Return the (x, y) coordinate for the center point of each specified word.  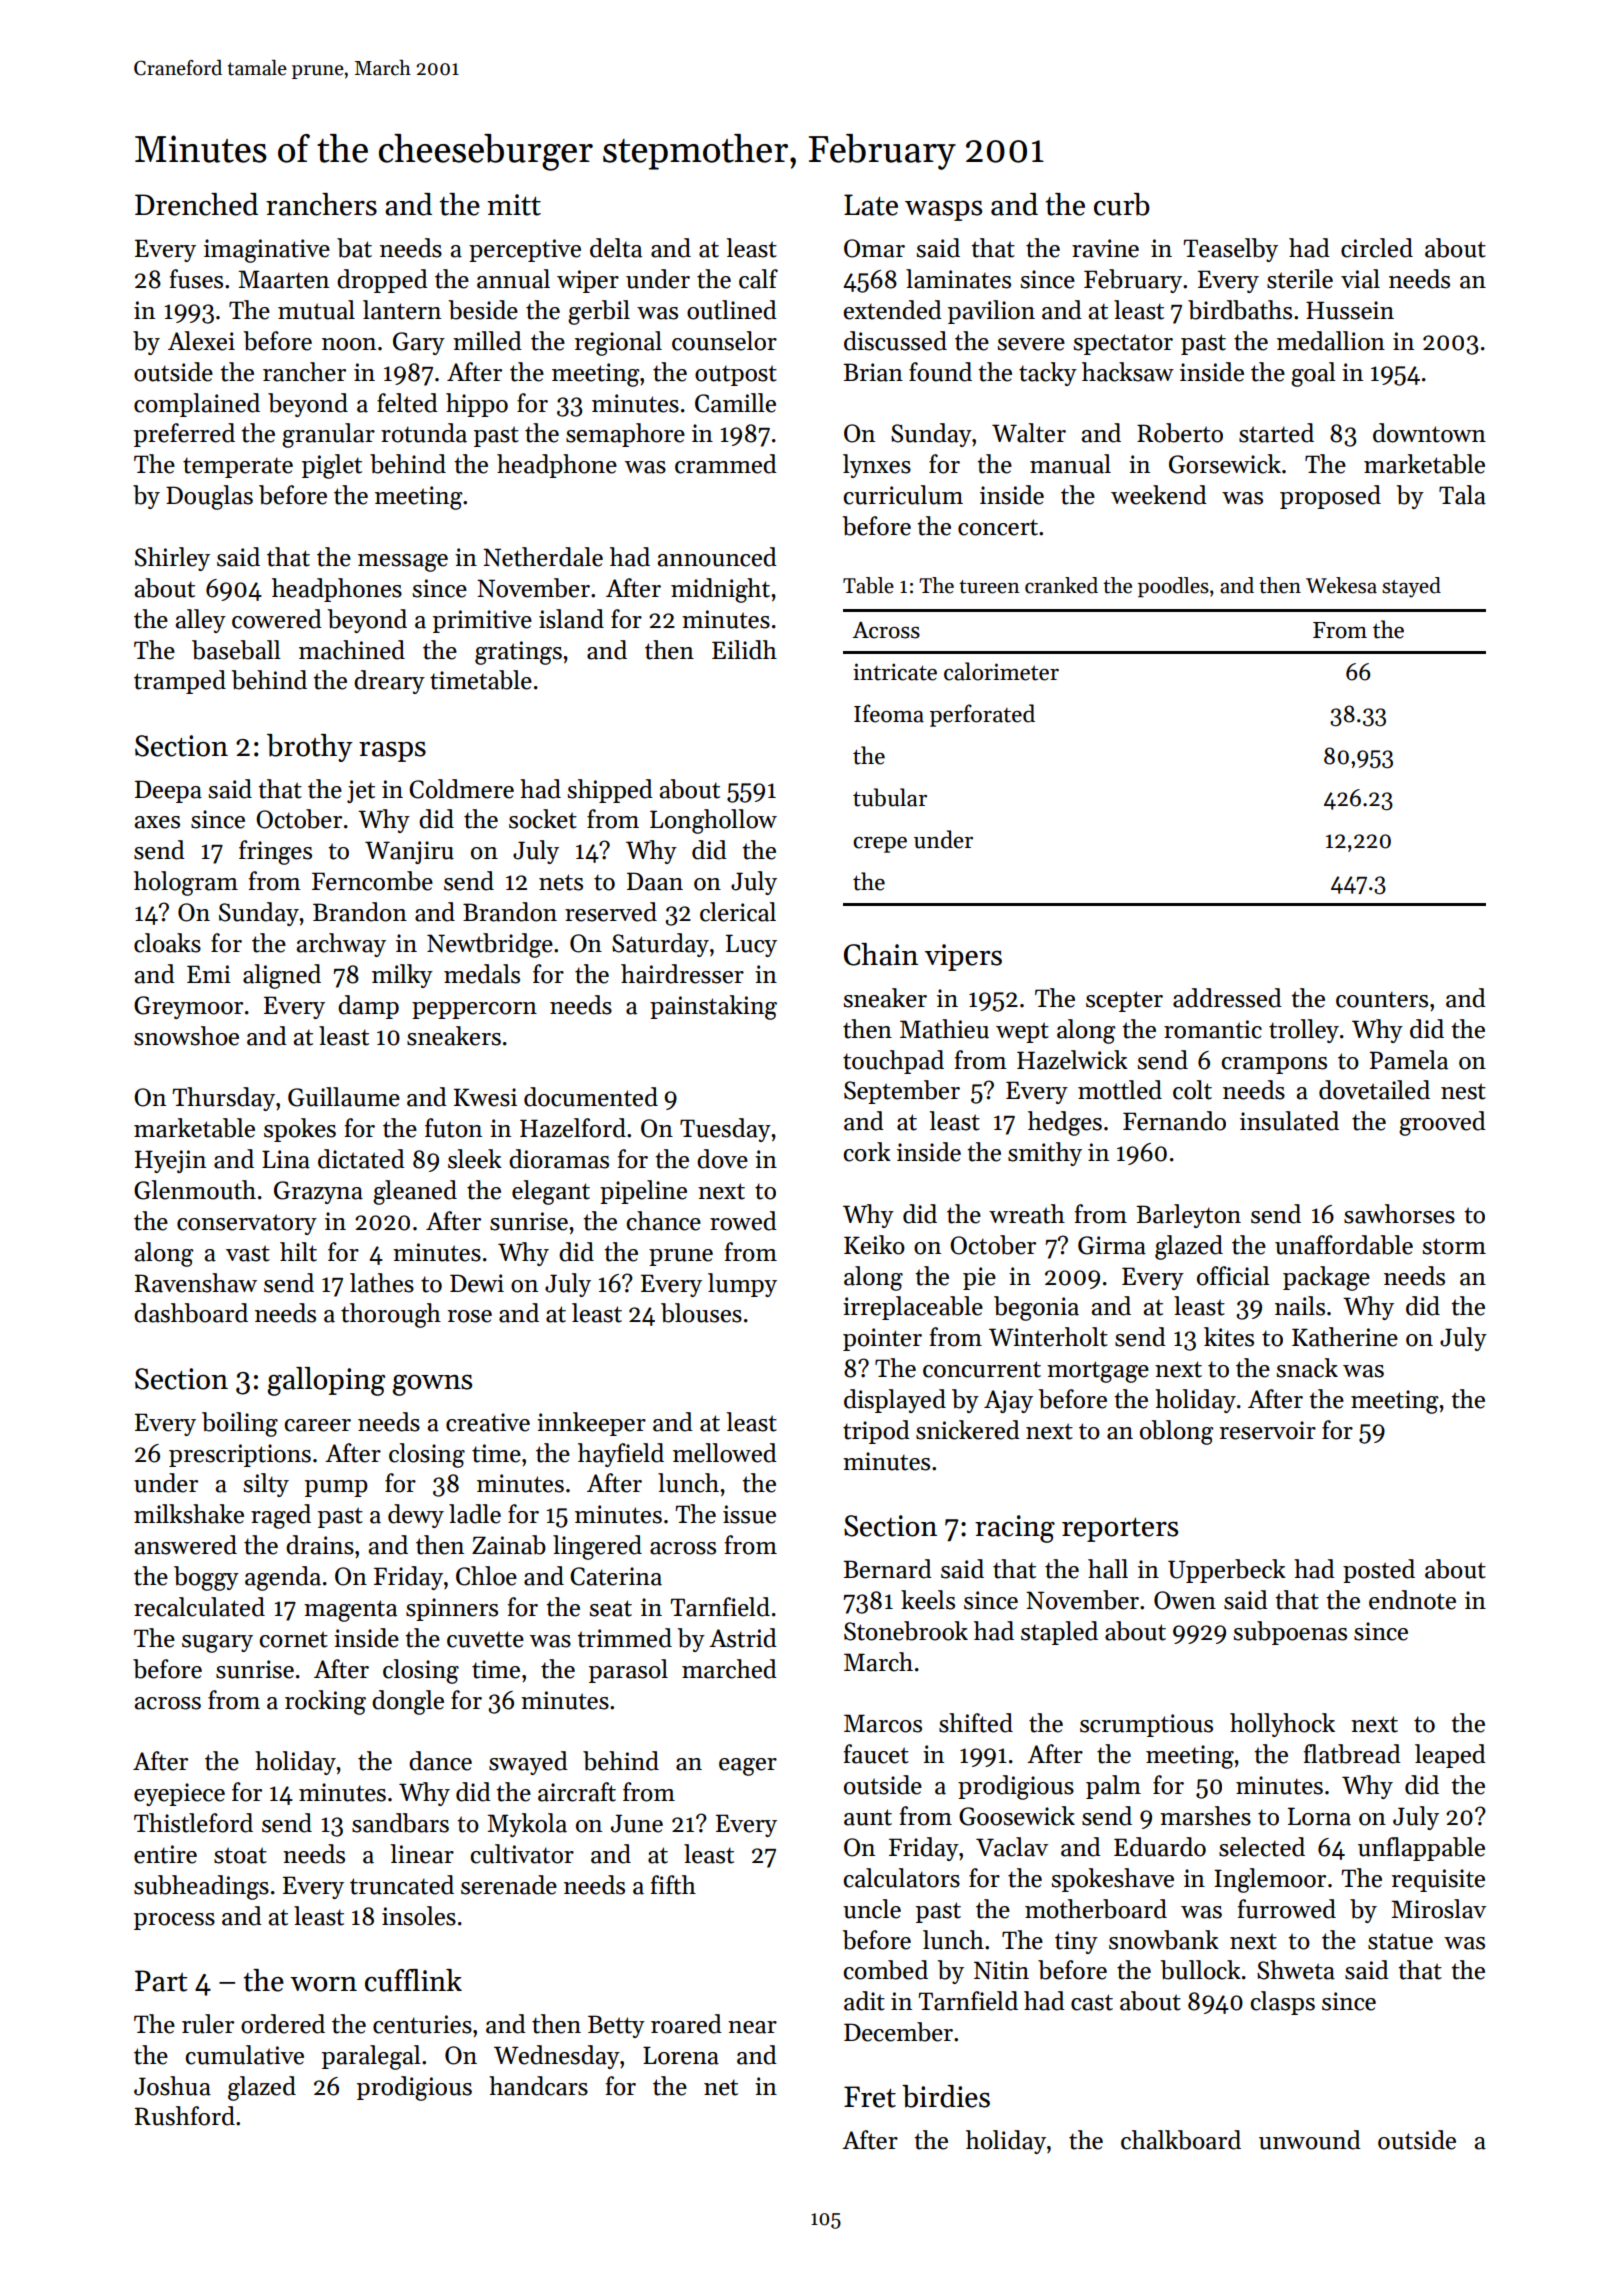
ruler (208, 2024)
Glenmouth (195, 1190)
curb (1122, 204)
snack (1307, 1368)
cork (867, 1152)
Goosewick (1017, 1816)
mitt (514, 205)
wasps (943, 211)
